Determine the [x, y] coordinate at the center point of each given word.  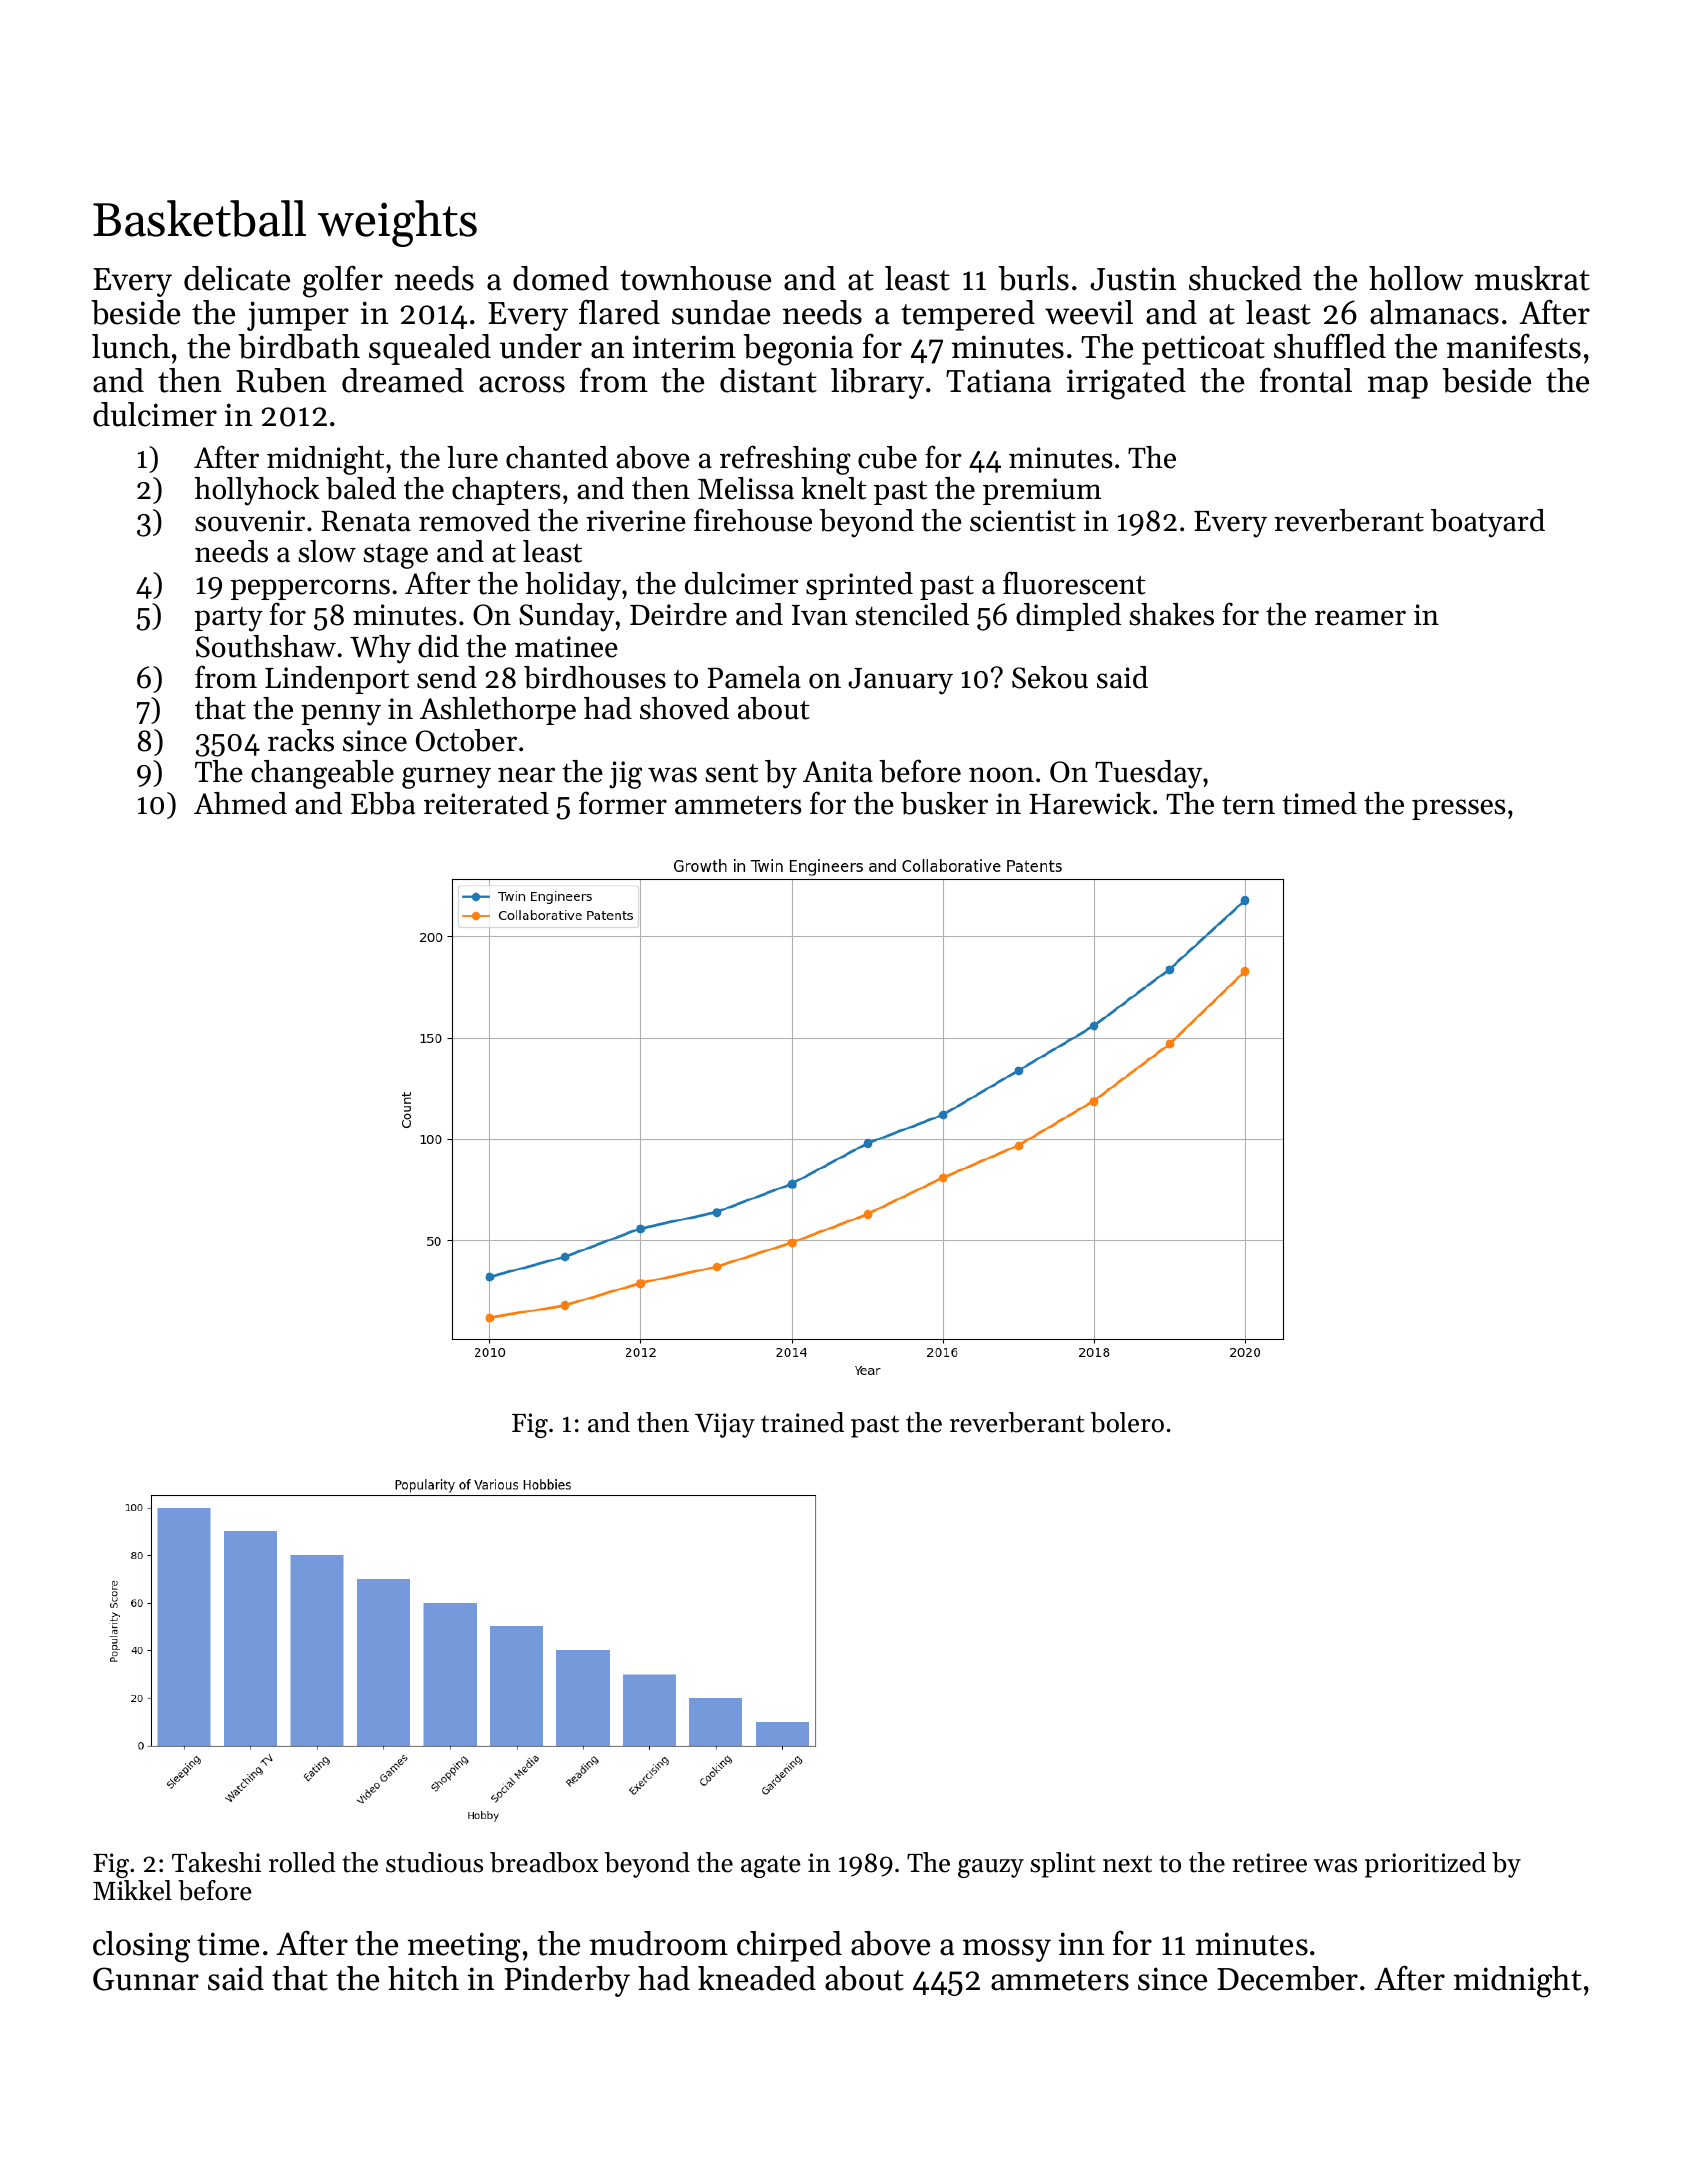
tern [1248, 805]
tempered [968, 315]
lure [472, 457]
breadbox [544, 1862]
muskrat [1532, 278]
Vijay [725, 1425]
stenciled [912, 614]
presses [1458, 809]
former [623, 803]
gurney [446, 778]
